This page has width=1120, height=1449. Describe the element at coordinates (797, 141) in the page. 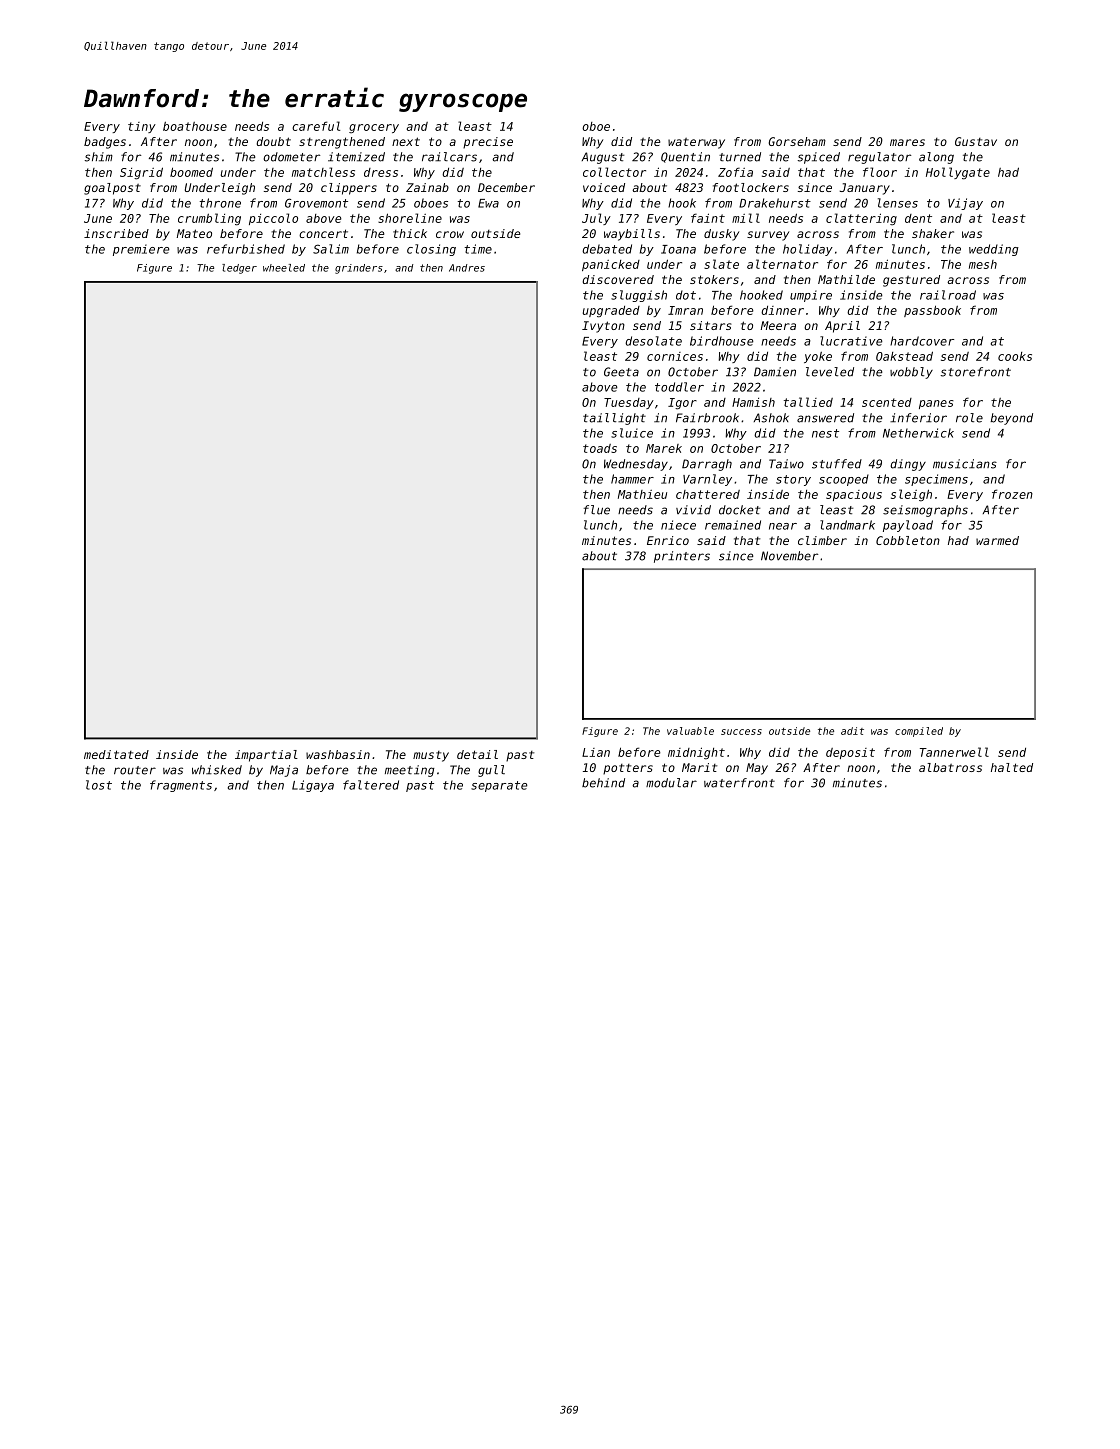

I see `Gorseham` at that location.
